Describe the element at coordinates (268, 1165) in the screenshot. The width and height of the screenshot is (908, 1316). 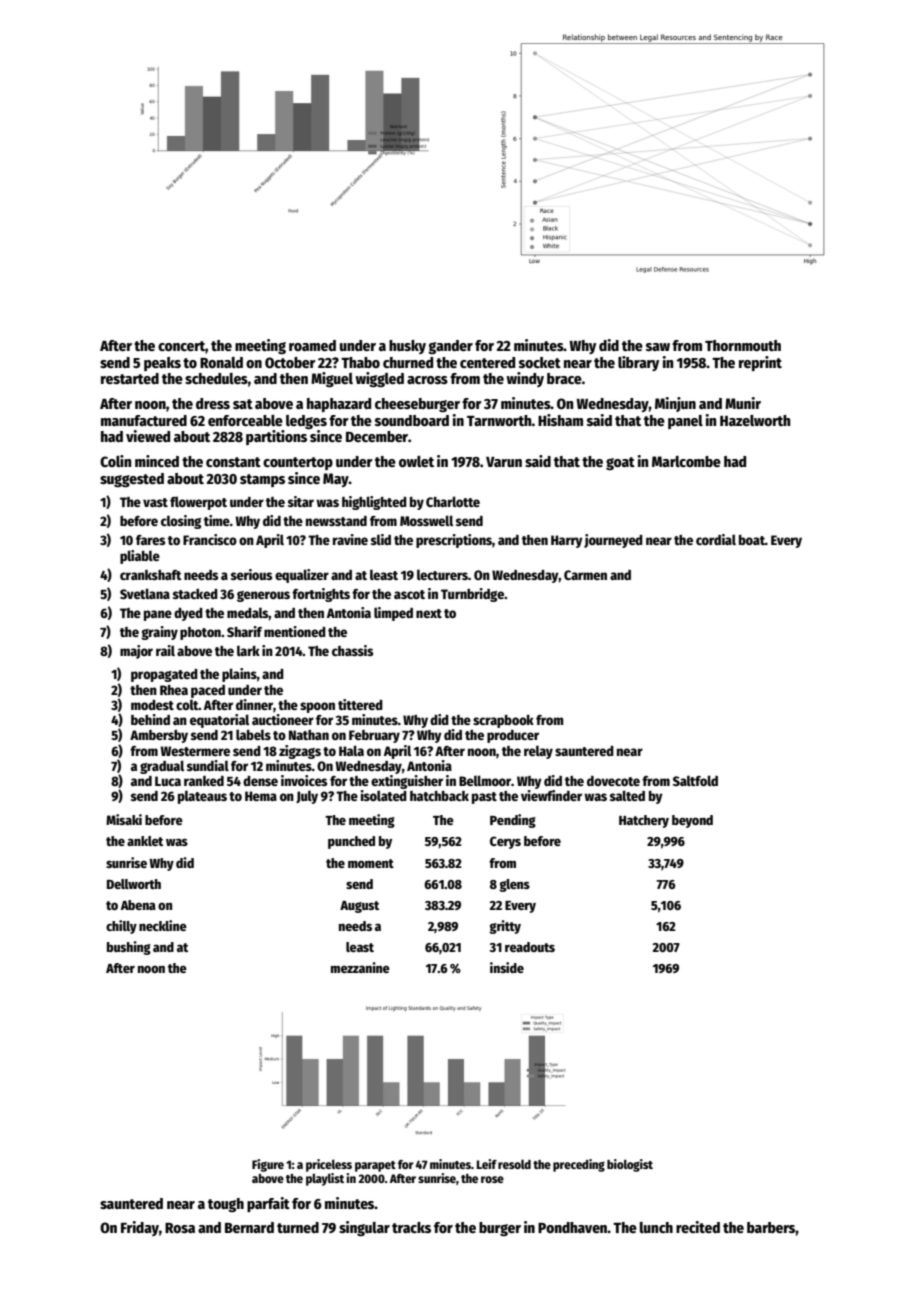
I see `Figure` at that location.
